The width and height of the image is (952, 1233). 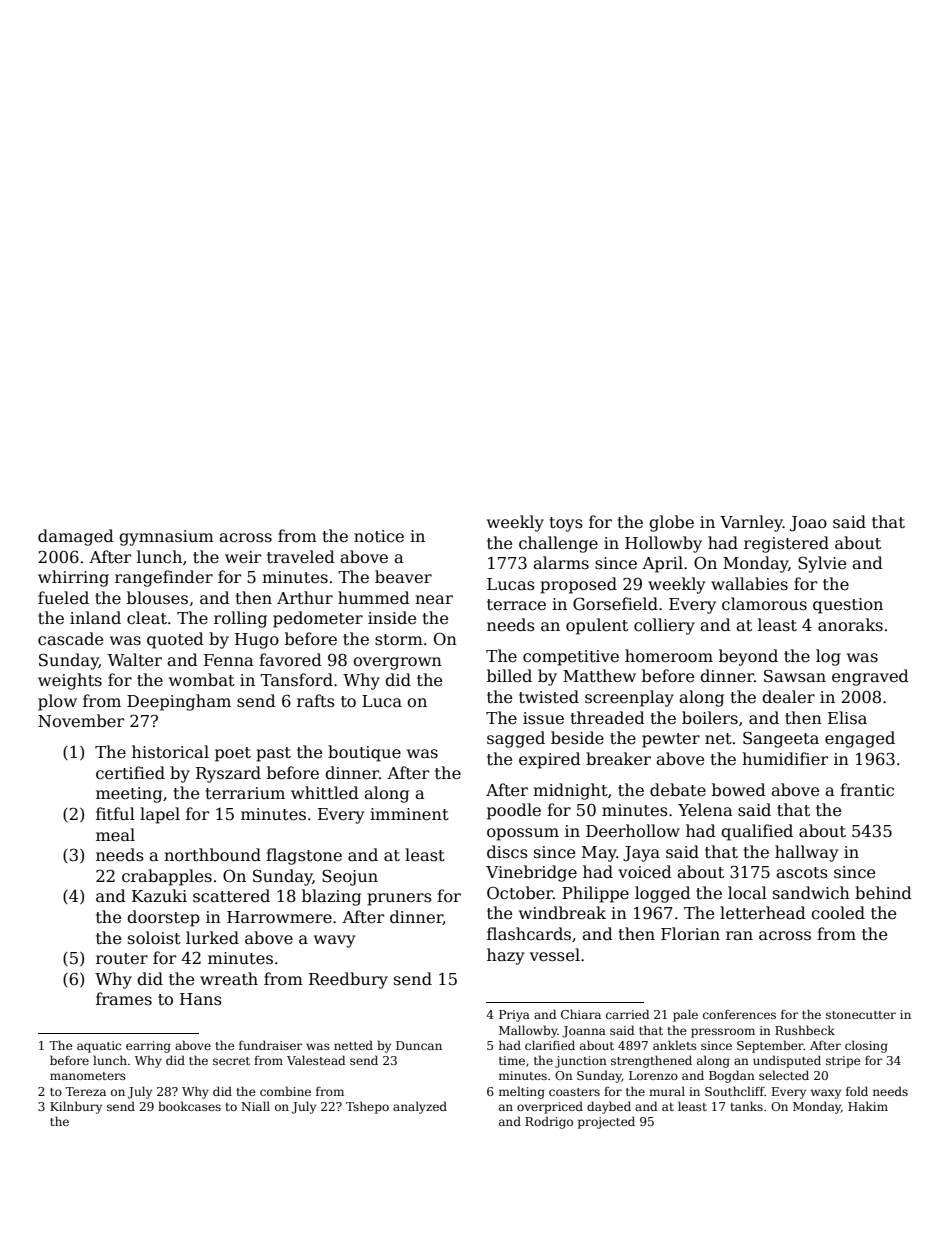 I want to click on hallway, so click(x=806, y=853).
